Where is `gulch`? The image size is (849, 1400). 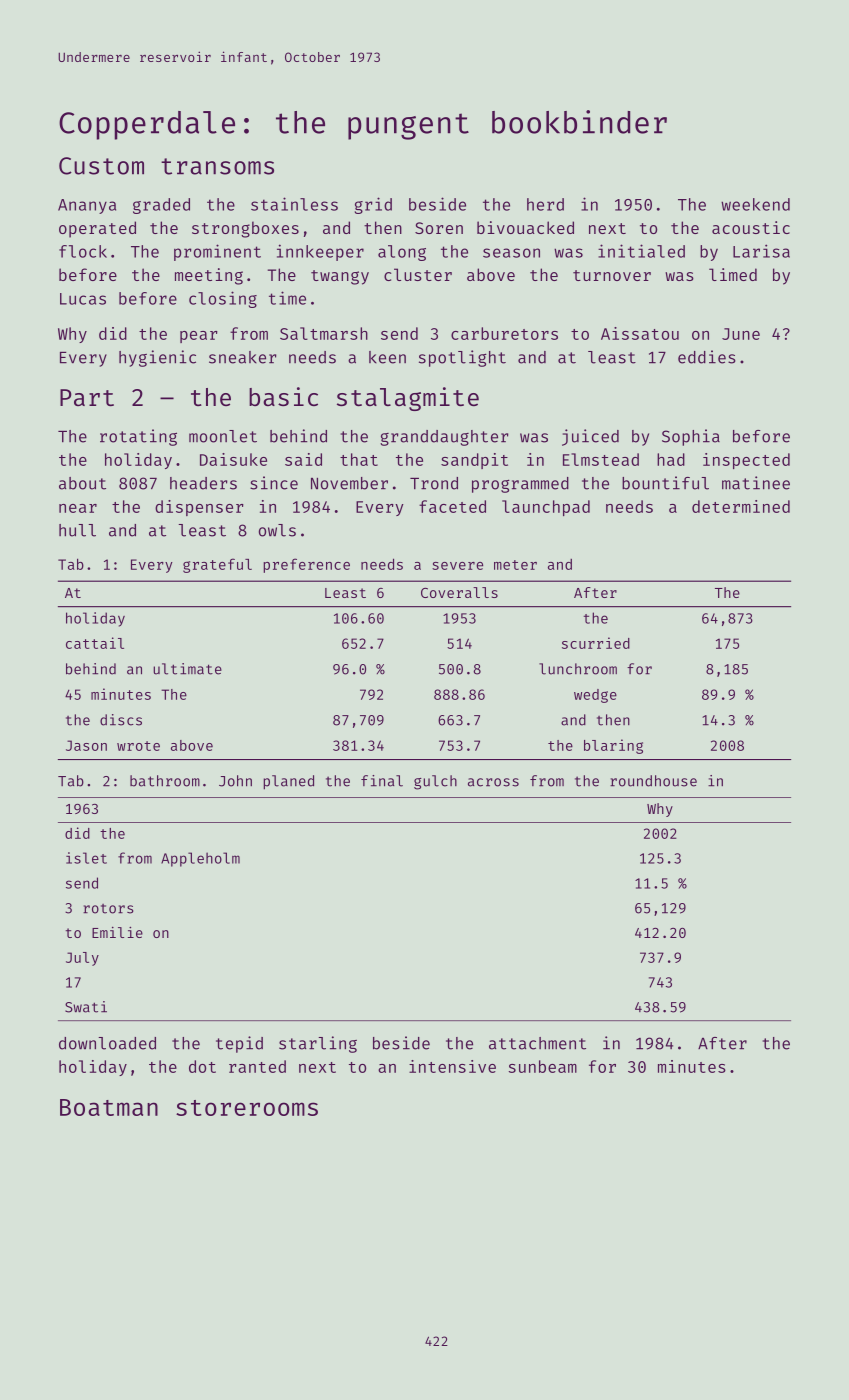
gulch is located at coordinates (435, 782).
